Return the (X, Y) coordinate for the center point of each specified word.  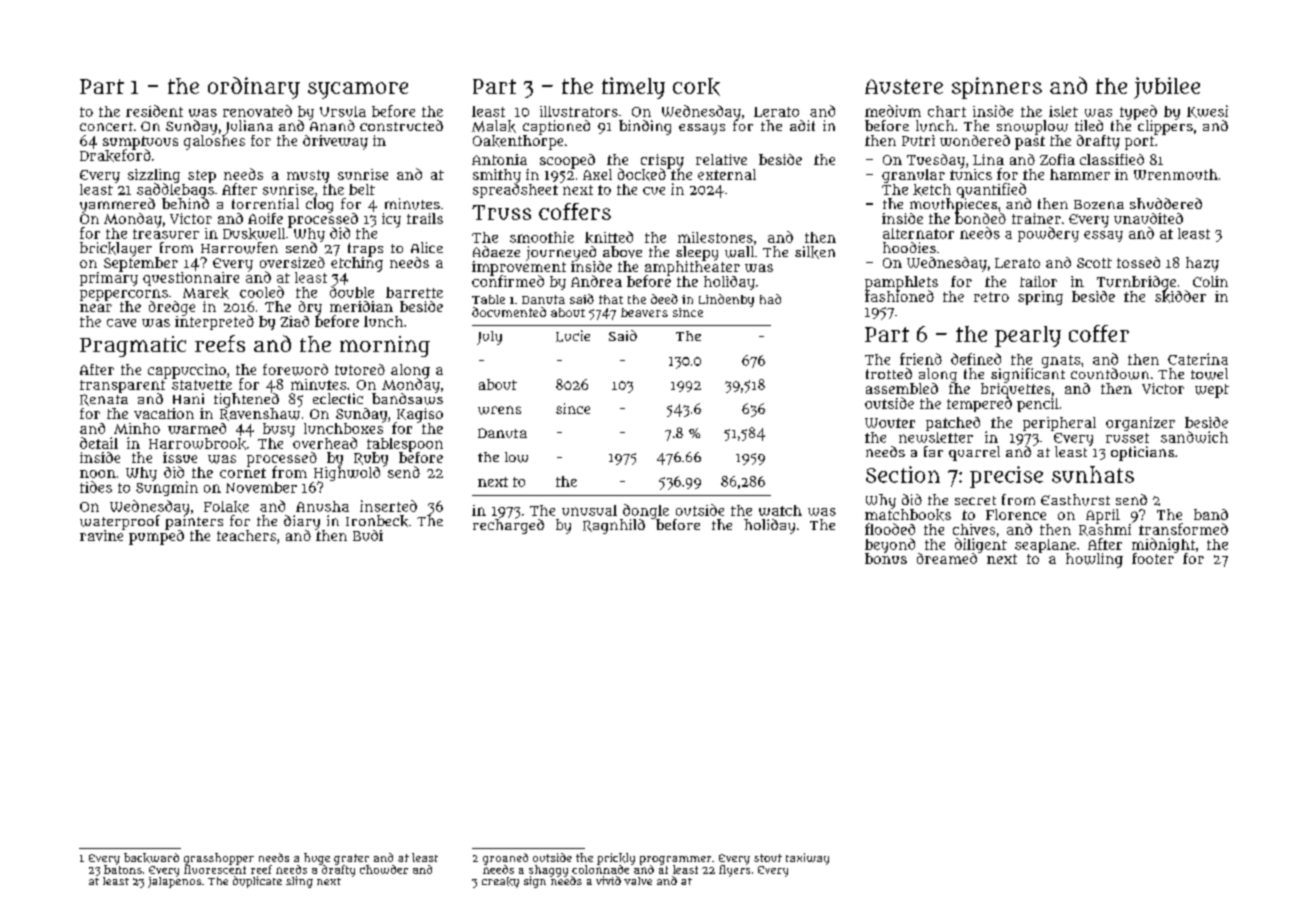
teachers (246, 535)
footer (1153, 558)
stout (768, 858)
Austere (904, 86)
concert (106, 126)
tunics (971, 174)
